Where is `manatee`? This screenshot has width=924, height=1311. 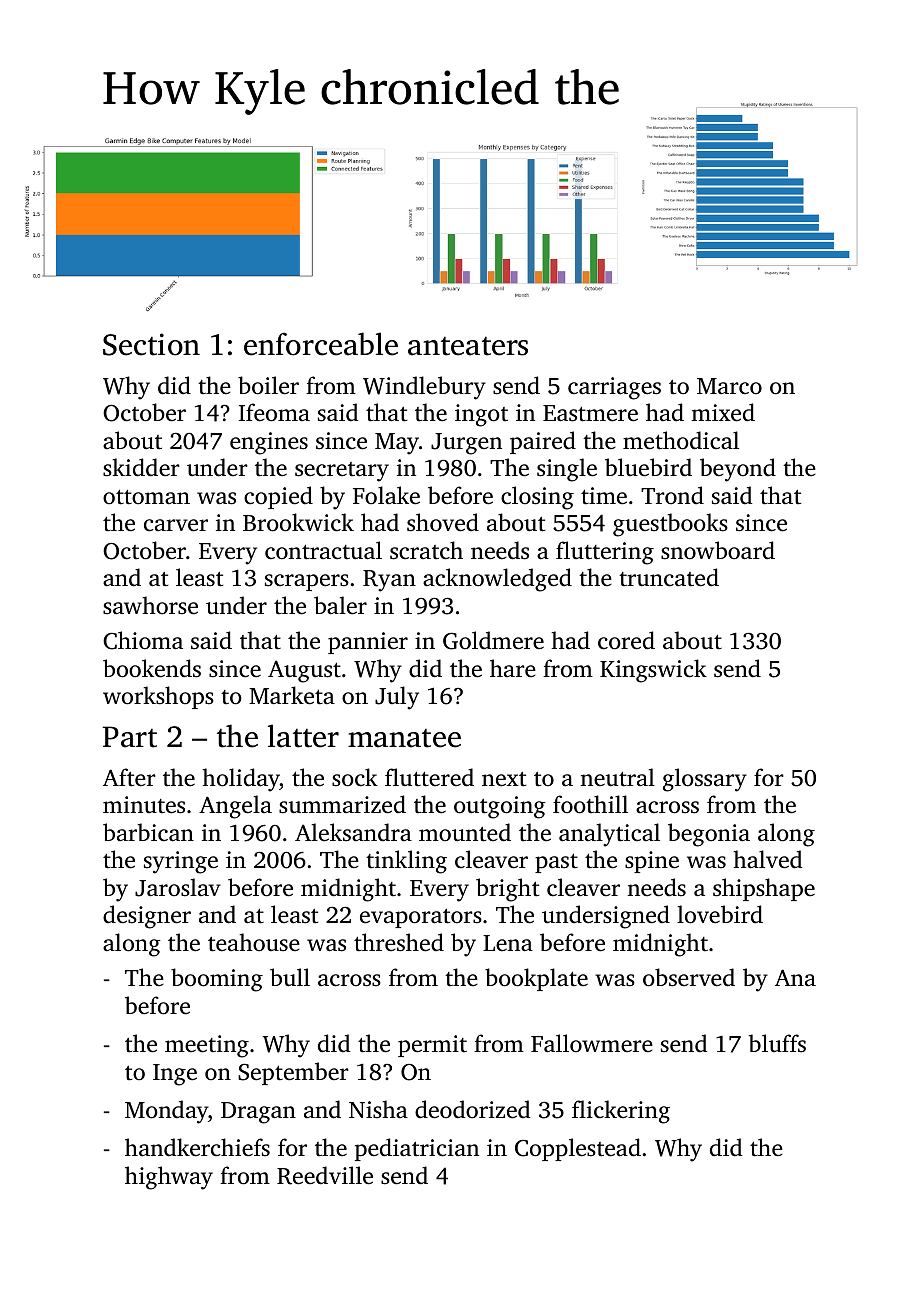 manatee is located at coordinates (404, 738).
